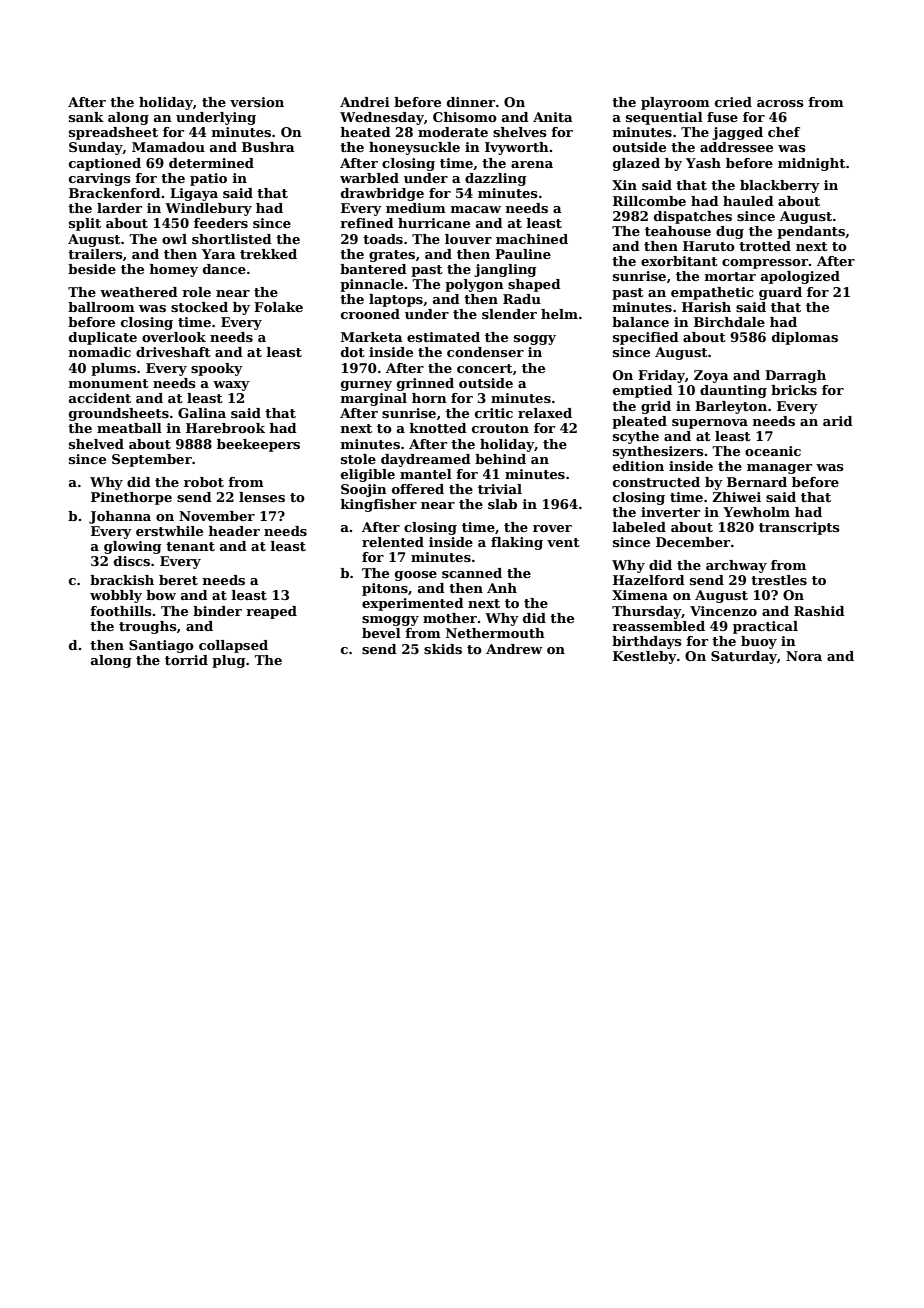 The image size is (924, 1308). Describe the element at coordinates (233, 646) in the screenshot. I see `collapsed` at that location.
